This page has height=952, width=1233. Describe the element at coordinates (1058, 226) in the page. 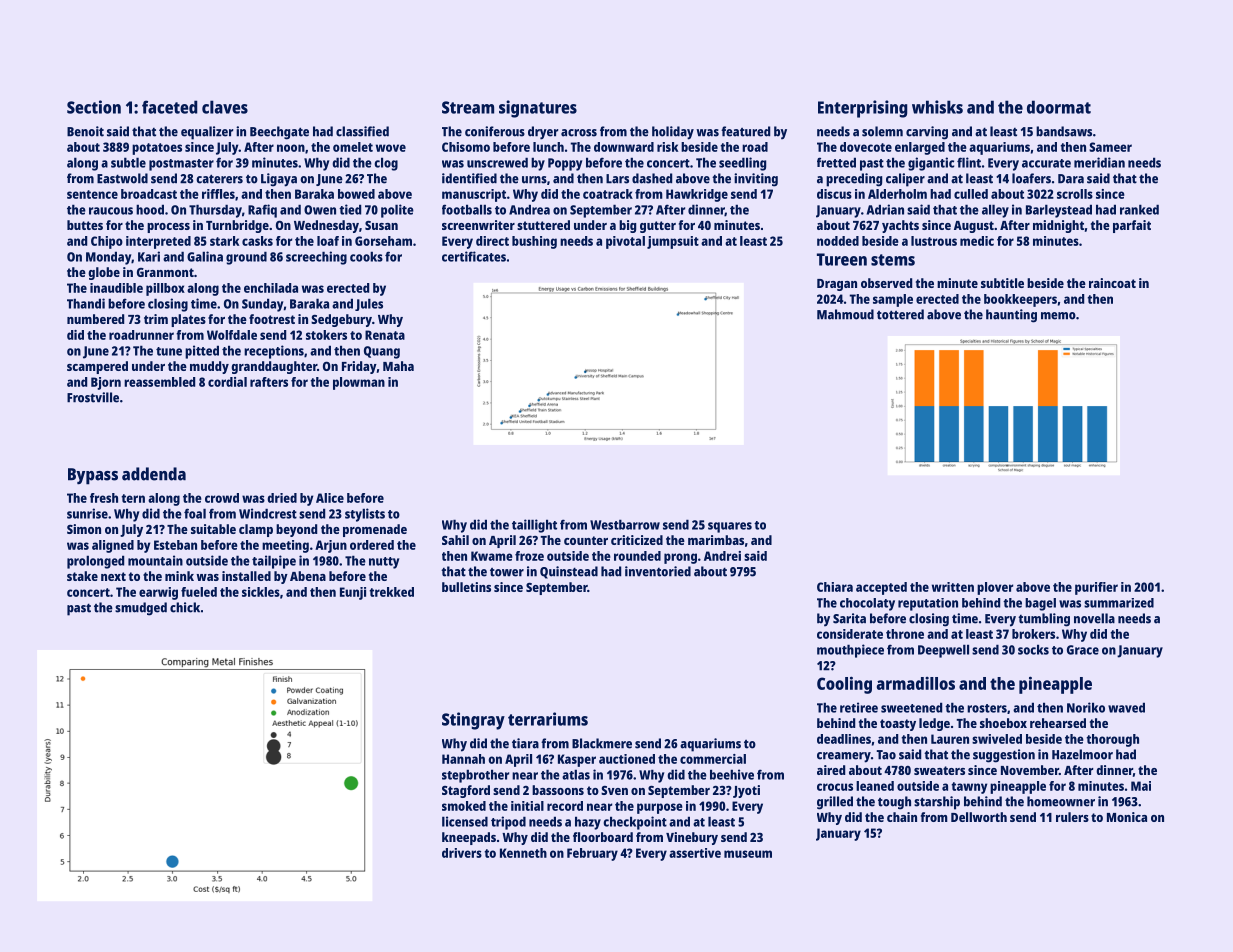

I see `midnight` at that location.
